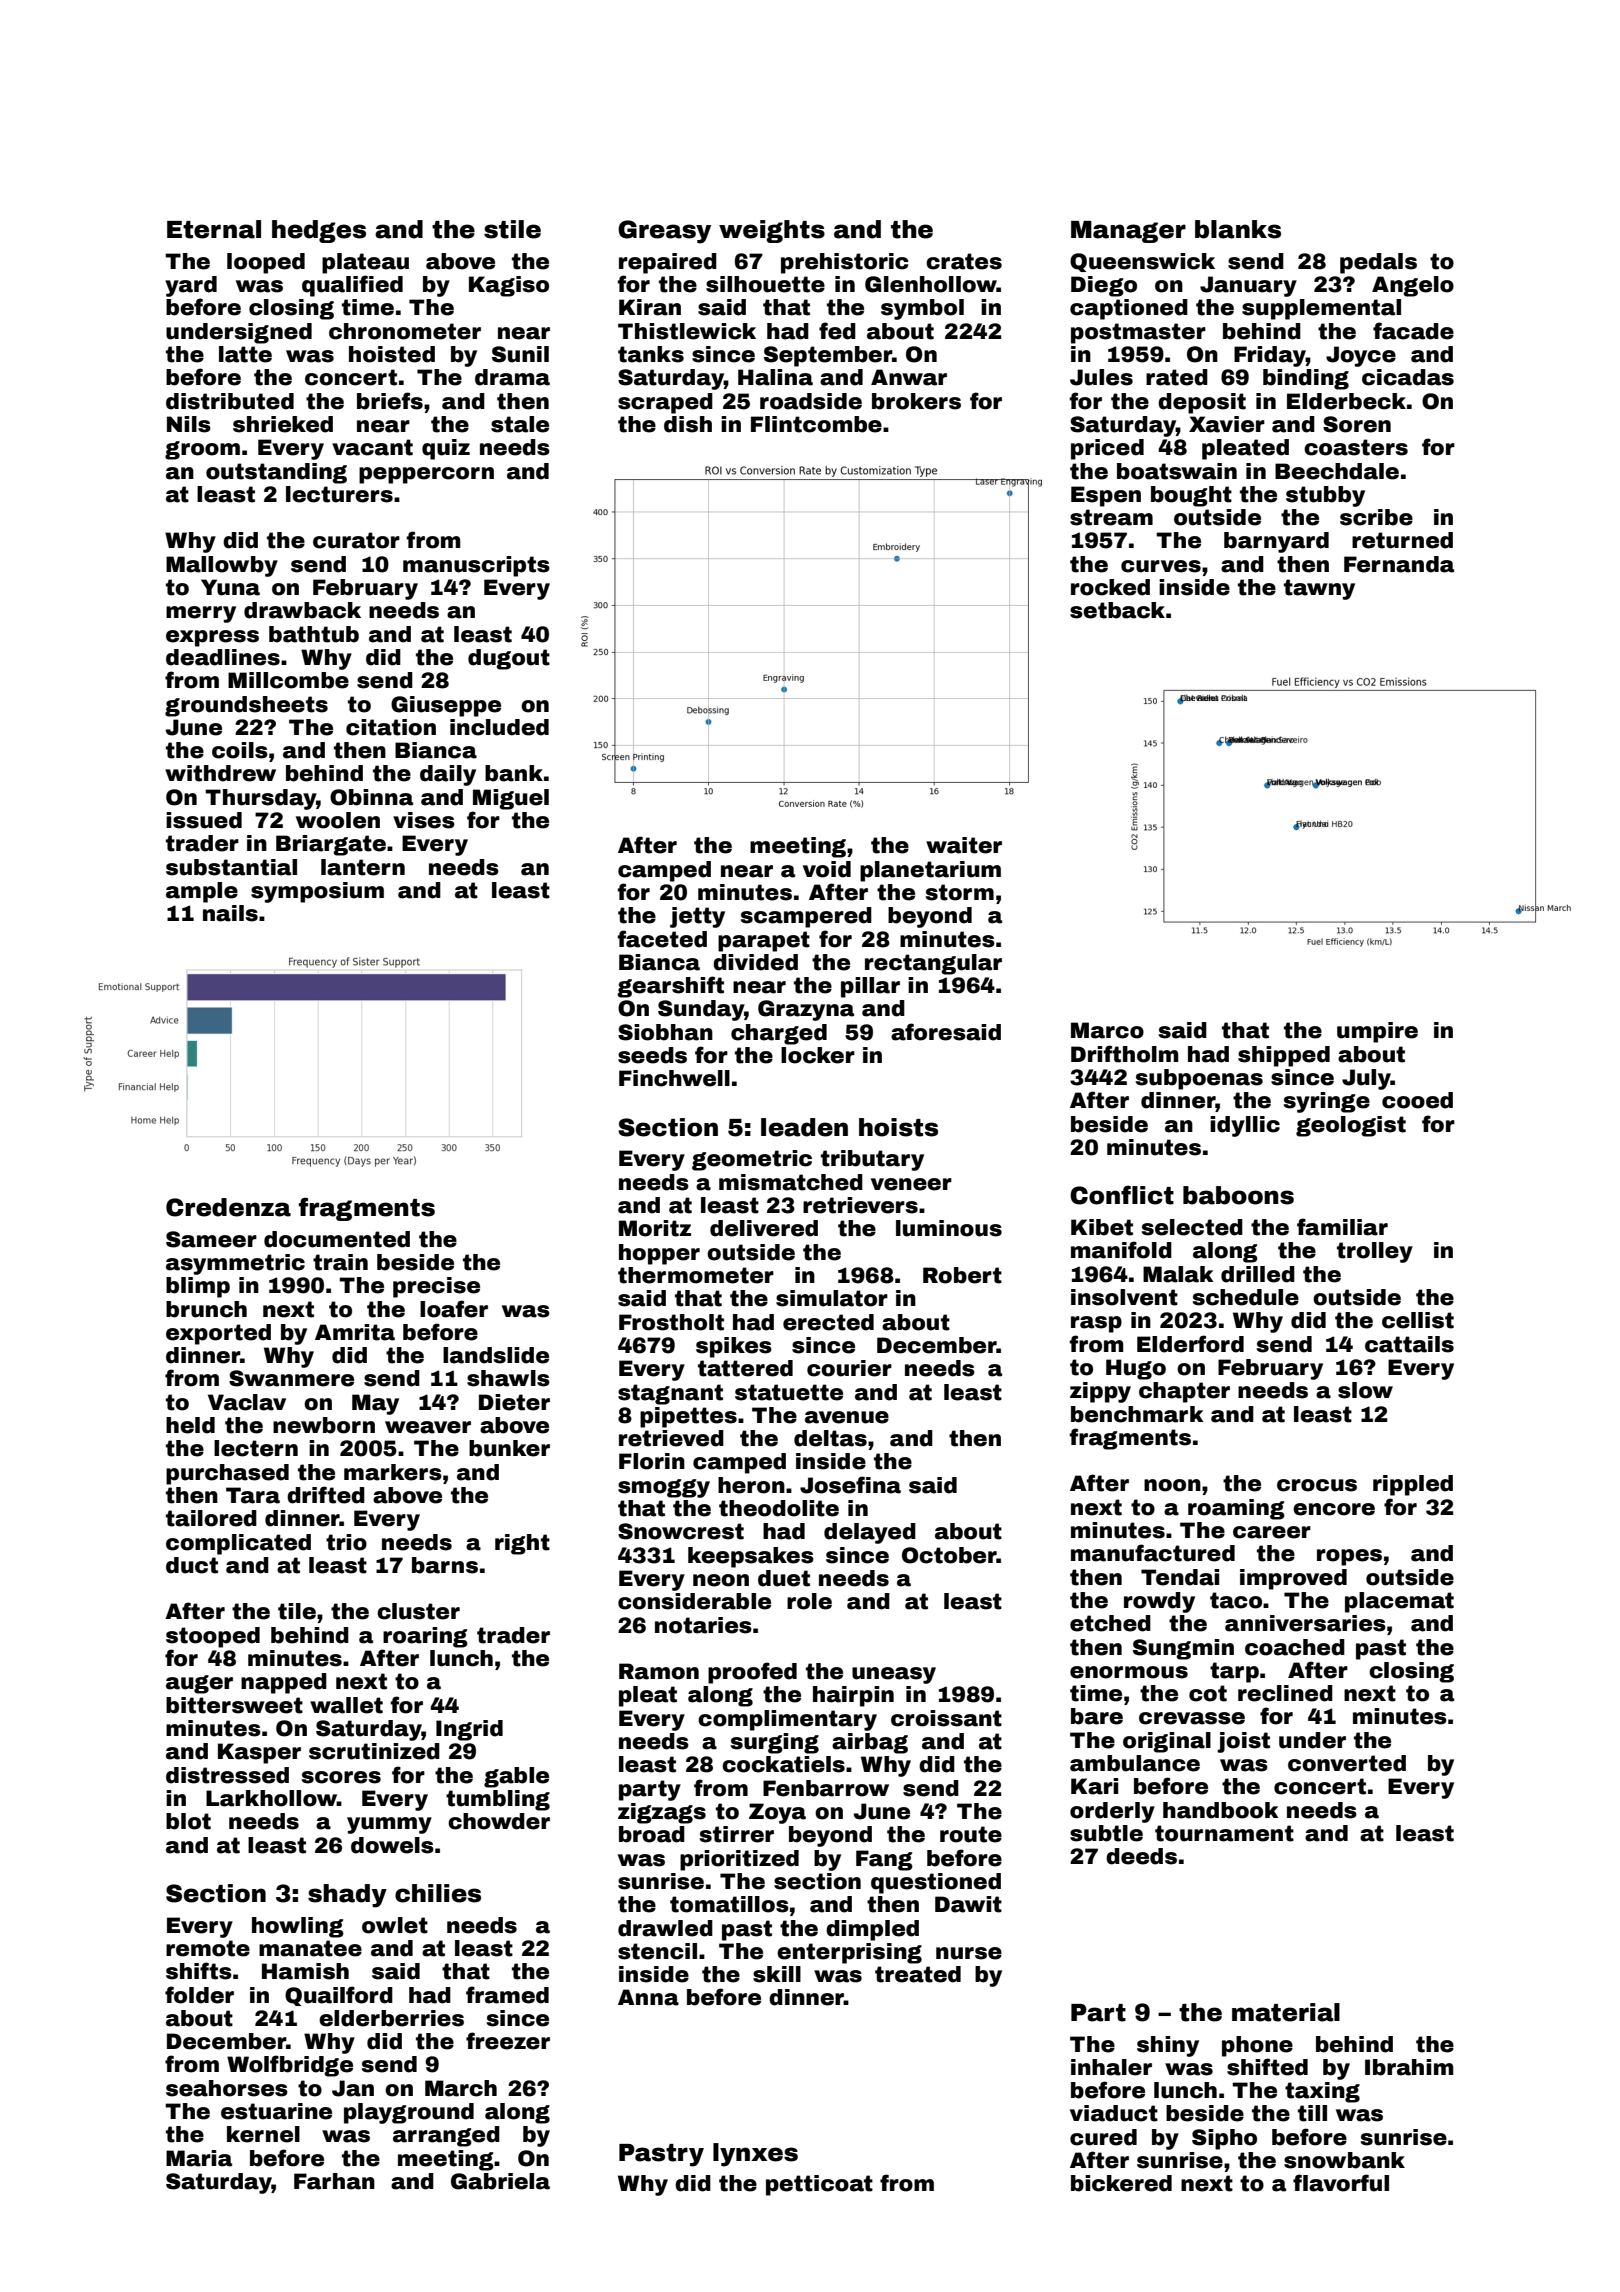 The height and width of the image is (2292, 1620). What do you see at coordinates (806, 1010) in the image?
I see `Grazyna` at bounding box center [806, 1010].
